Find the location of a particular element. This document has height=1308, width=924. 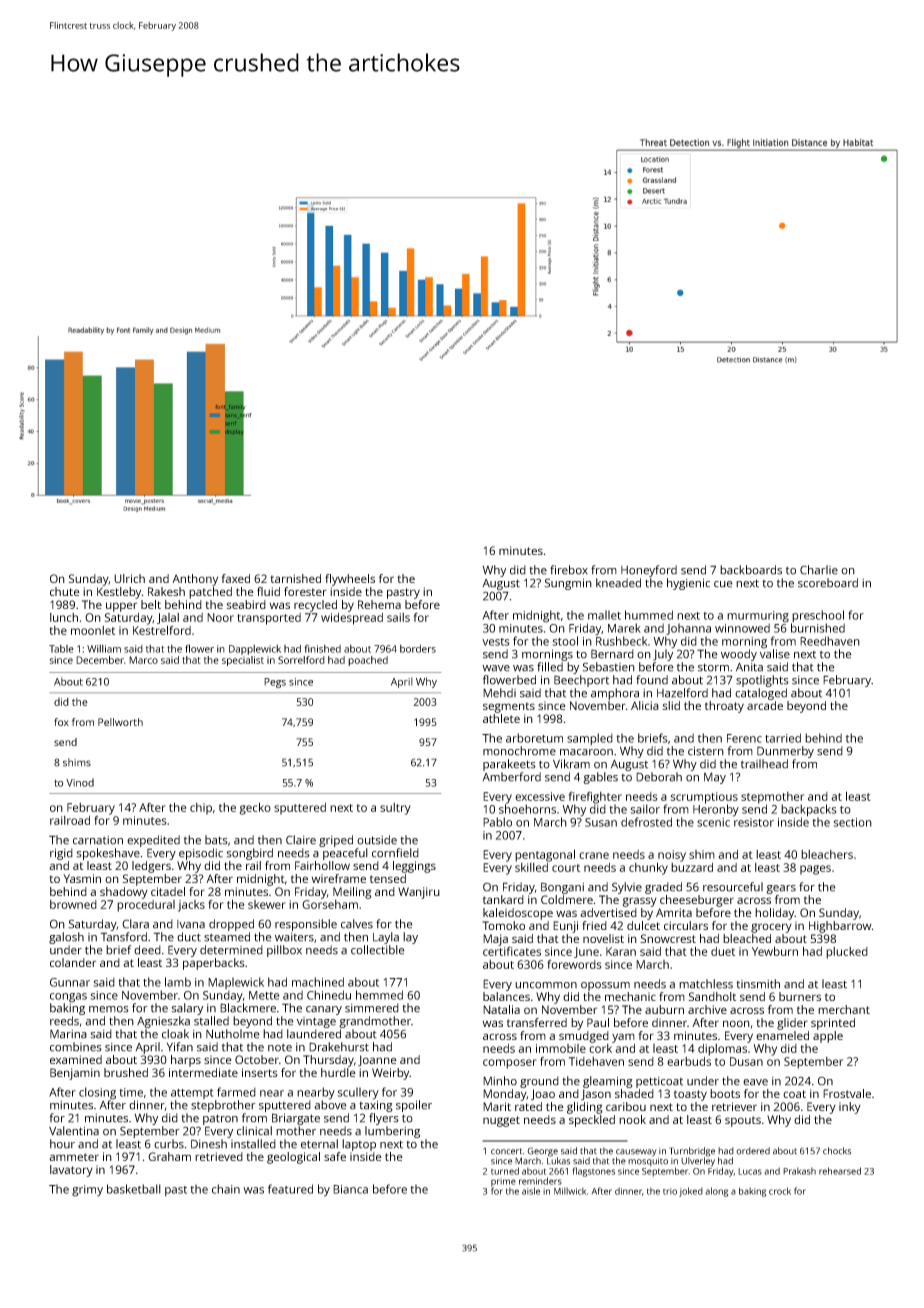

hemmed is located at coordinates (379, 995).
